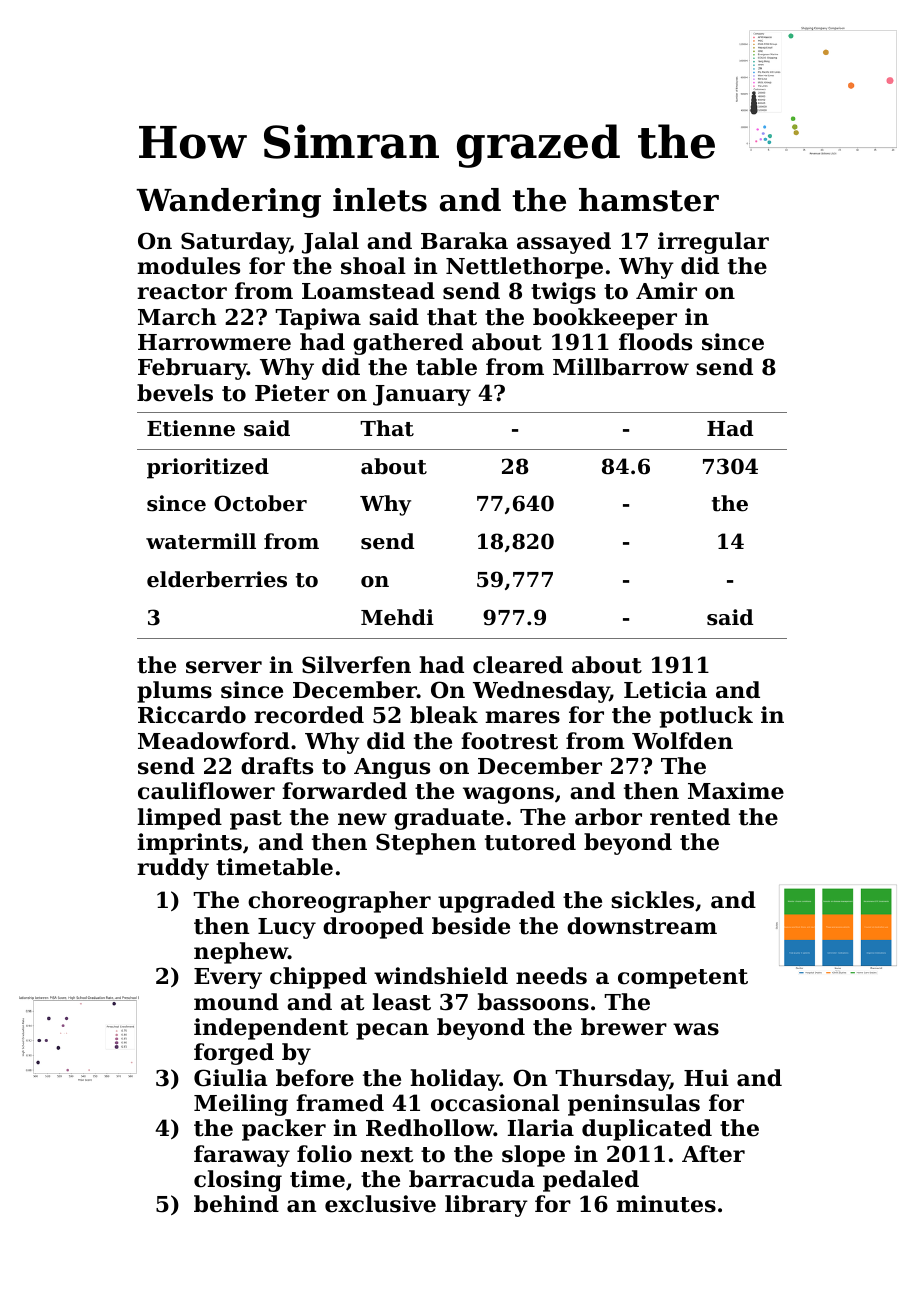 Image resolution: width=924 pixels, height=1311 pixels. What do you see at coordinates (408, 344) in the image?
I see `gathered` at bounding box center [408, 344].
